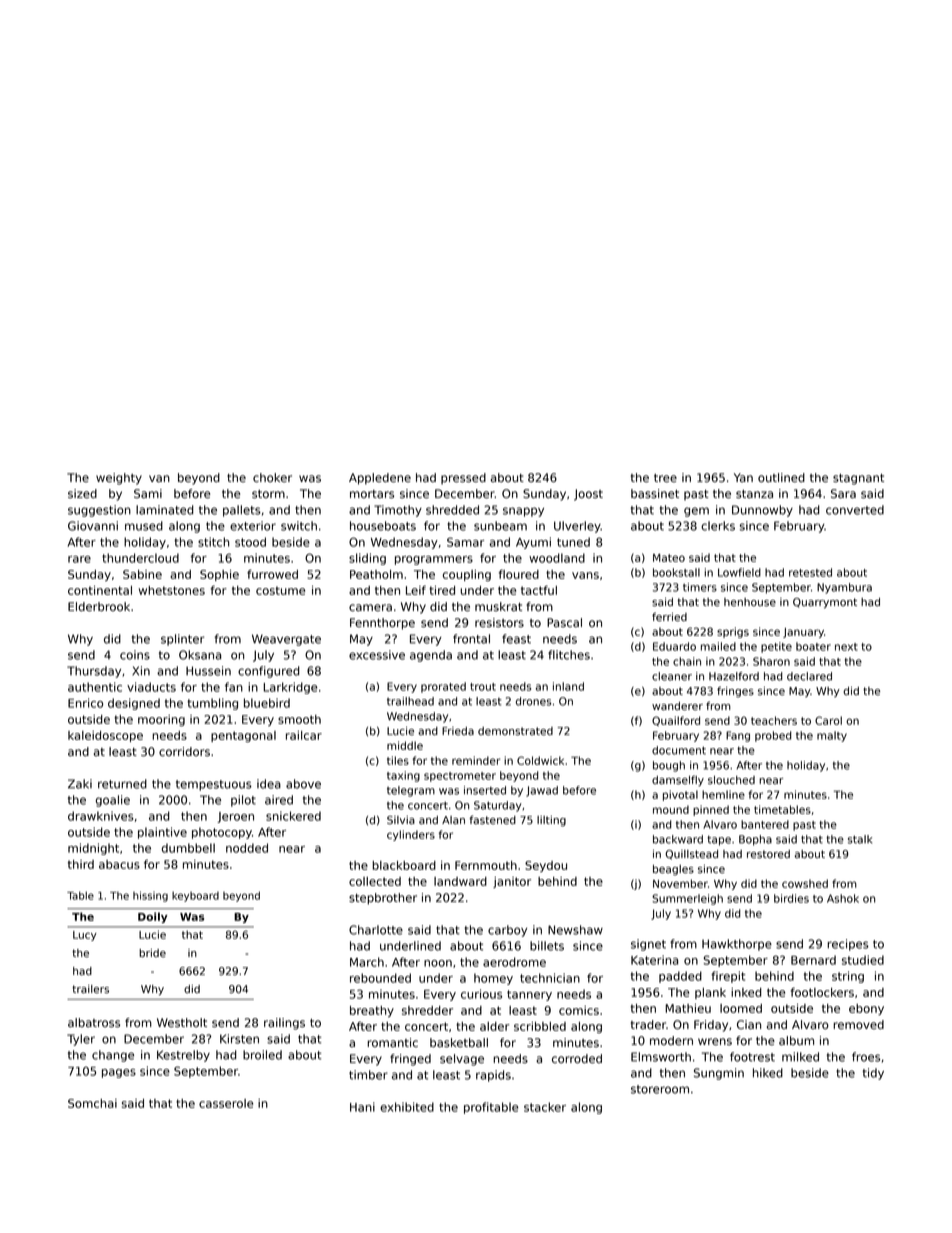 The height and width of the image is (1233, 952). Describe the element at coordinates (151, 687) in the image. I see `viaducts` at that location.
